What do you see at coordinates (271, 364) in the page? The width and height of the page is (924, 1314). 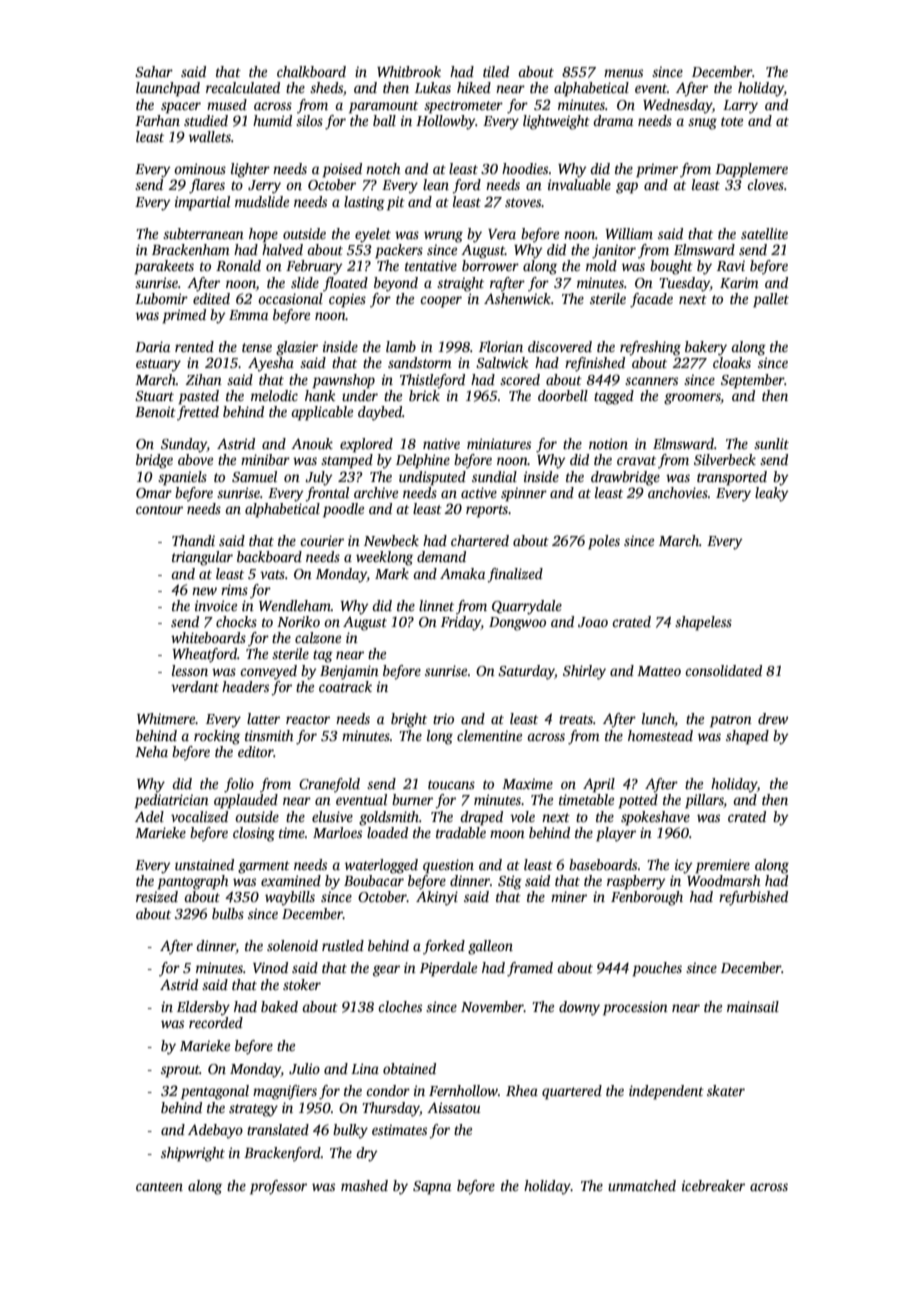 I see `Ayesha` at bounding box center [271, 364].
